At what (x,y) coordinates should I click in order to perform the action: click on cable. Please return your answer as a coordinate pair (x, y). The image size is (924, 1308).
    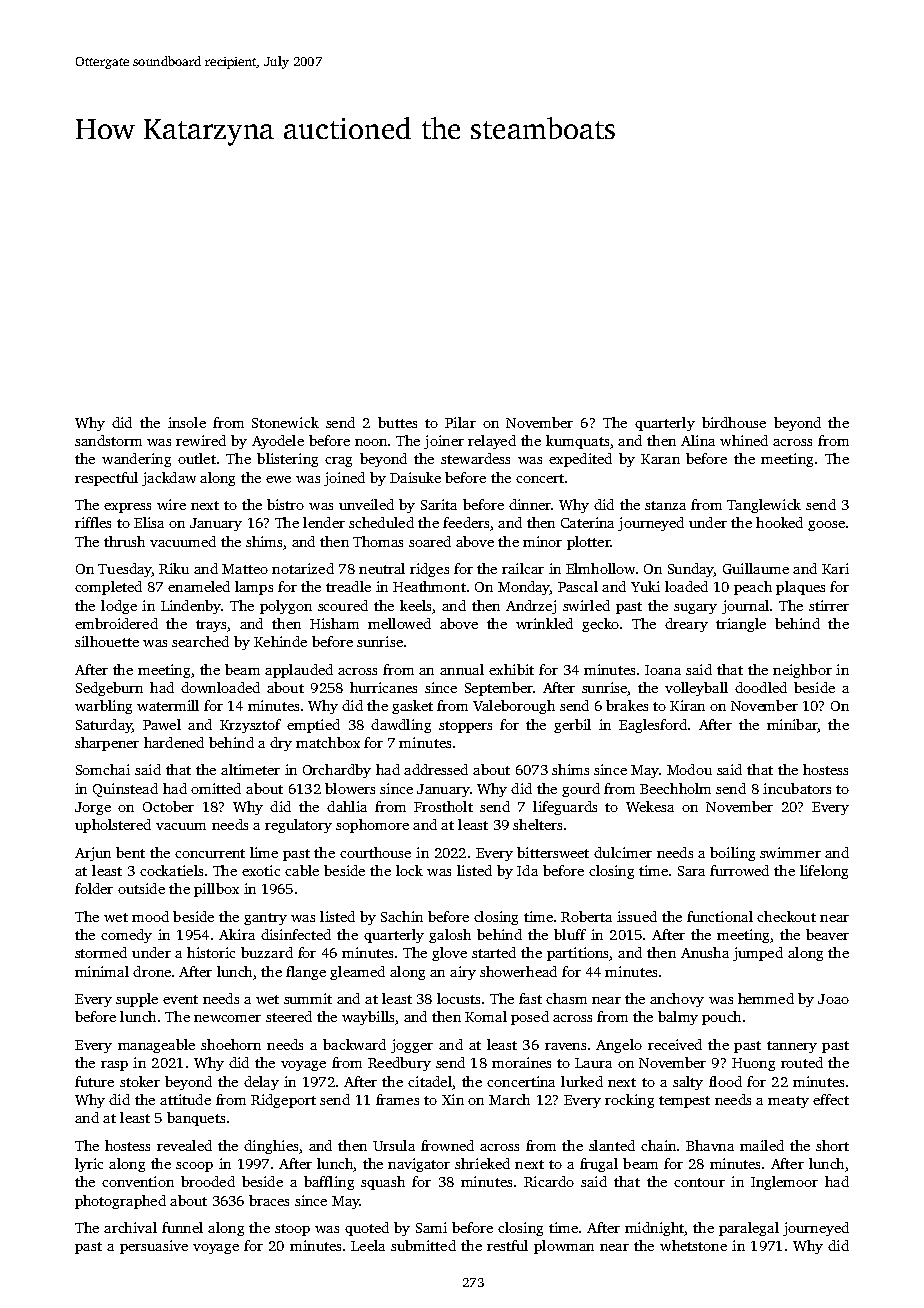
    Looking at the image, I should click on (302, 870).
